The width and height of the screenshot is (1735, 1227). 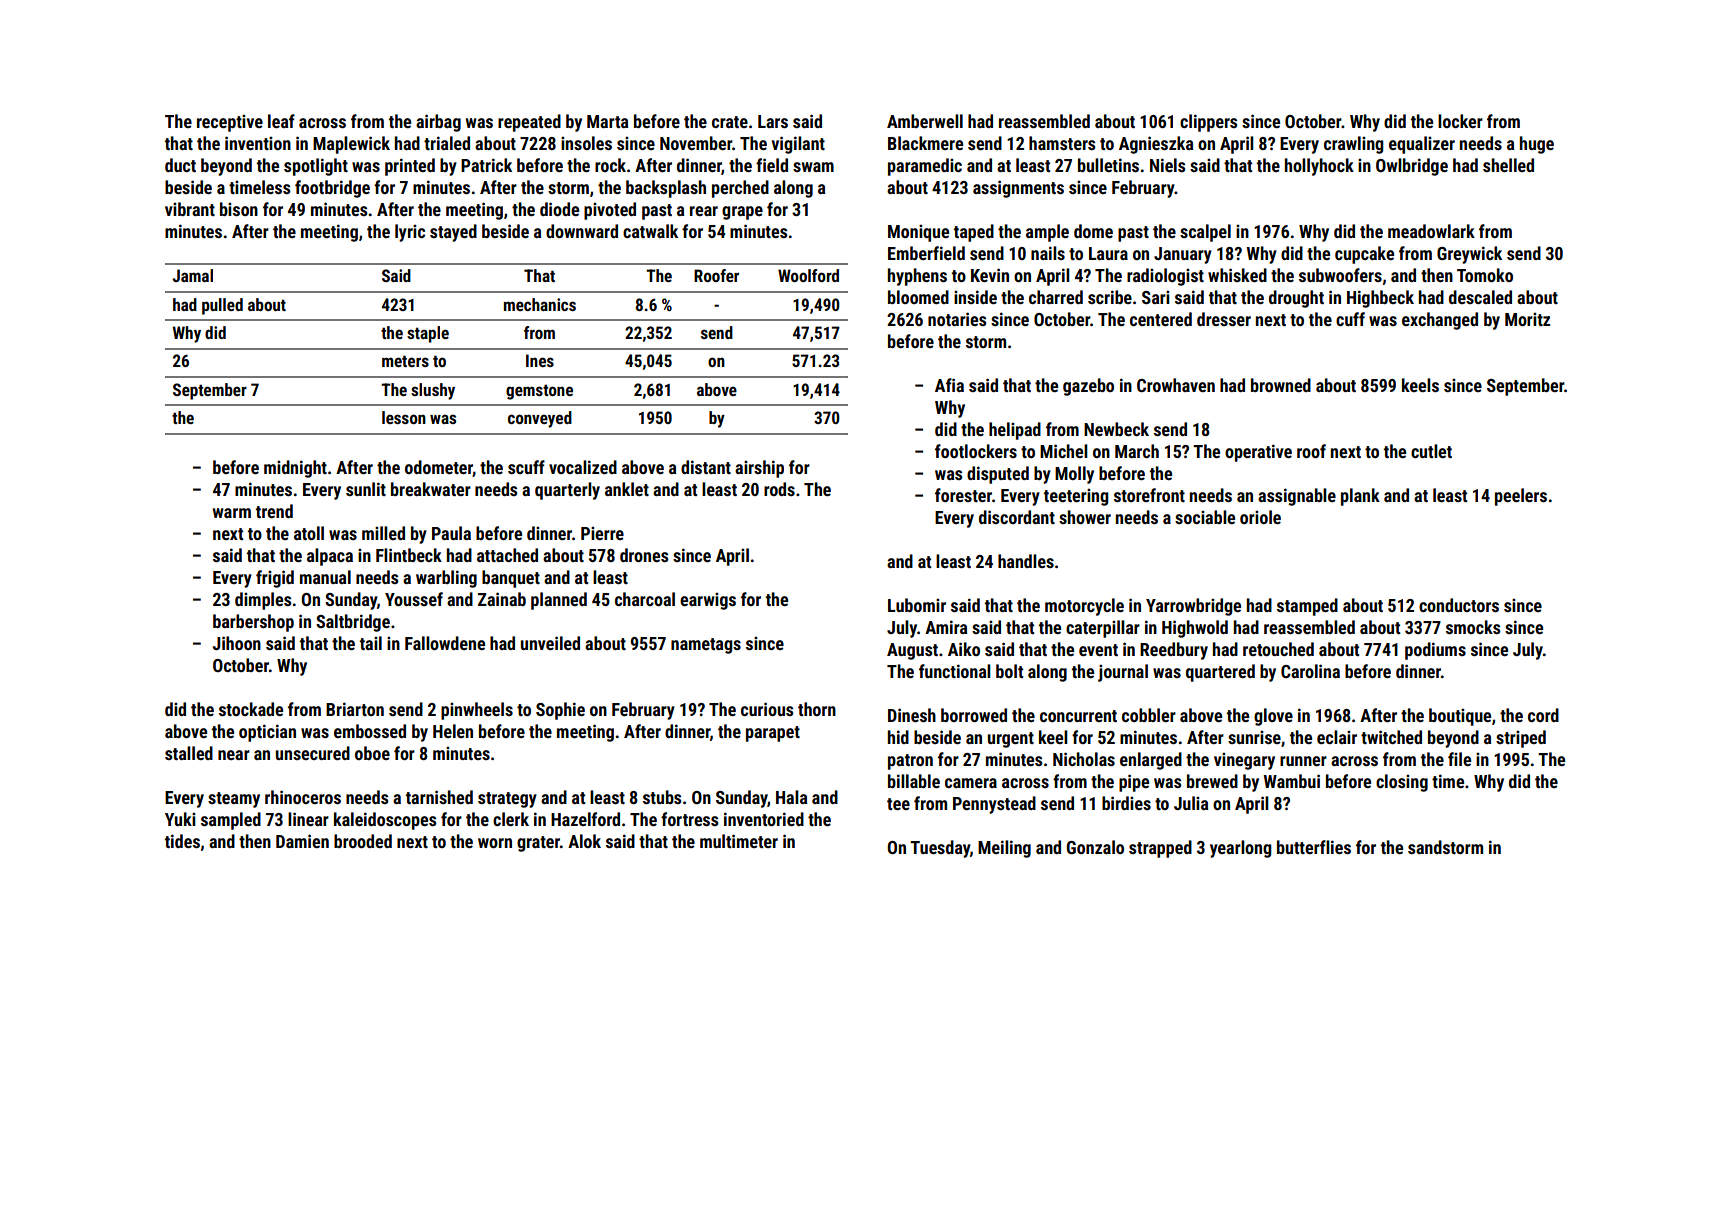 What do you see at coordinates (234, 800) in the screenshot?
I see `steamy` at bounding box center [234, 800].
